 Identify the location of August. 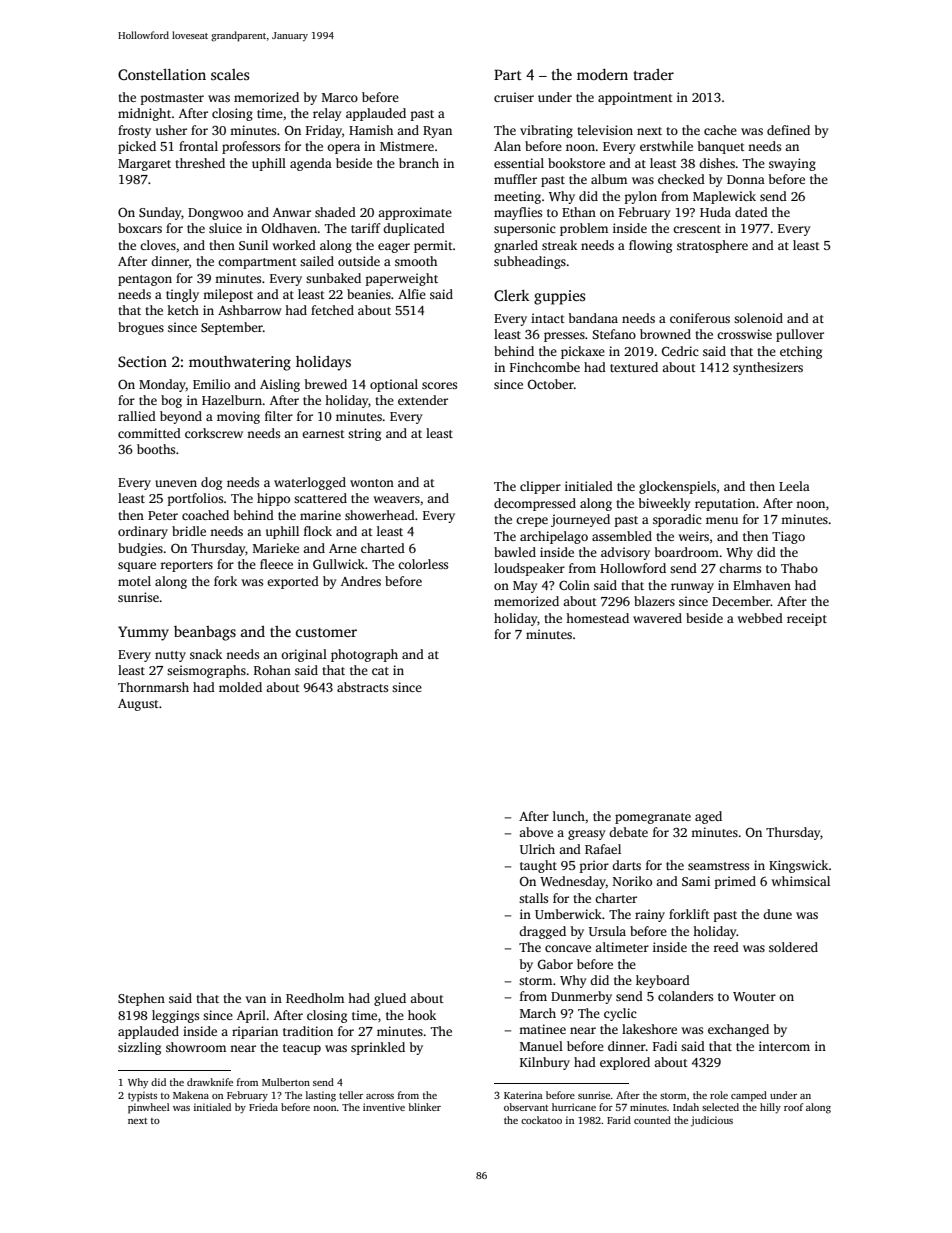
(138, 705).
